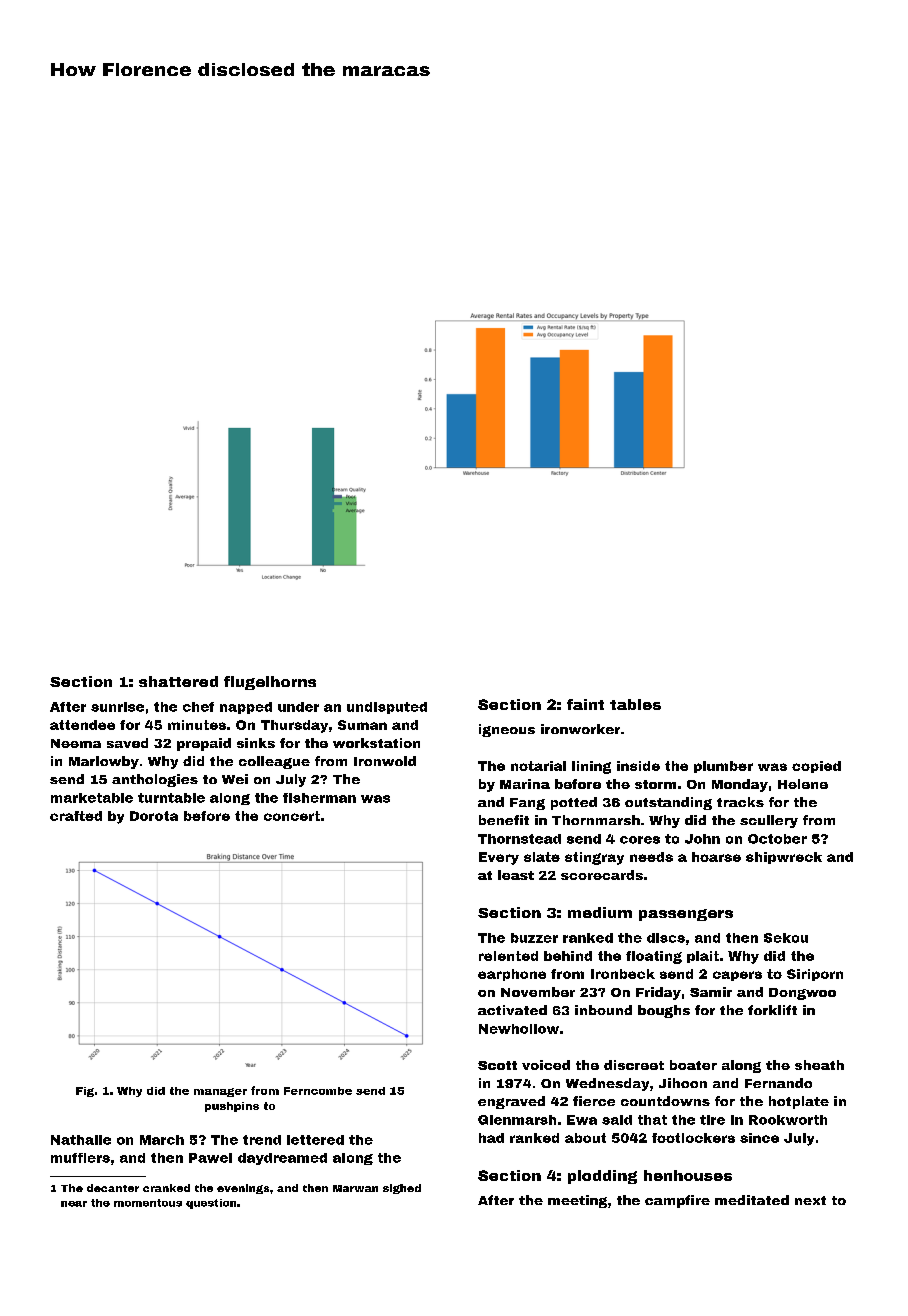  I want to click on Dorota, so click(154, 816).
